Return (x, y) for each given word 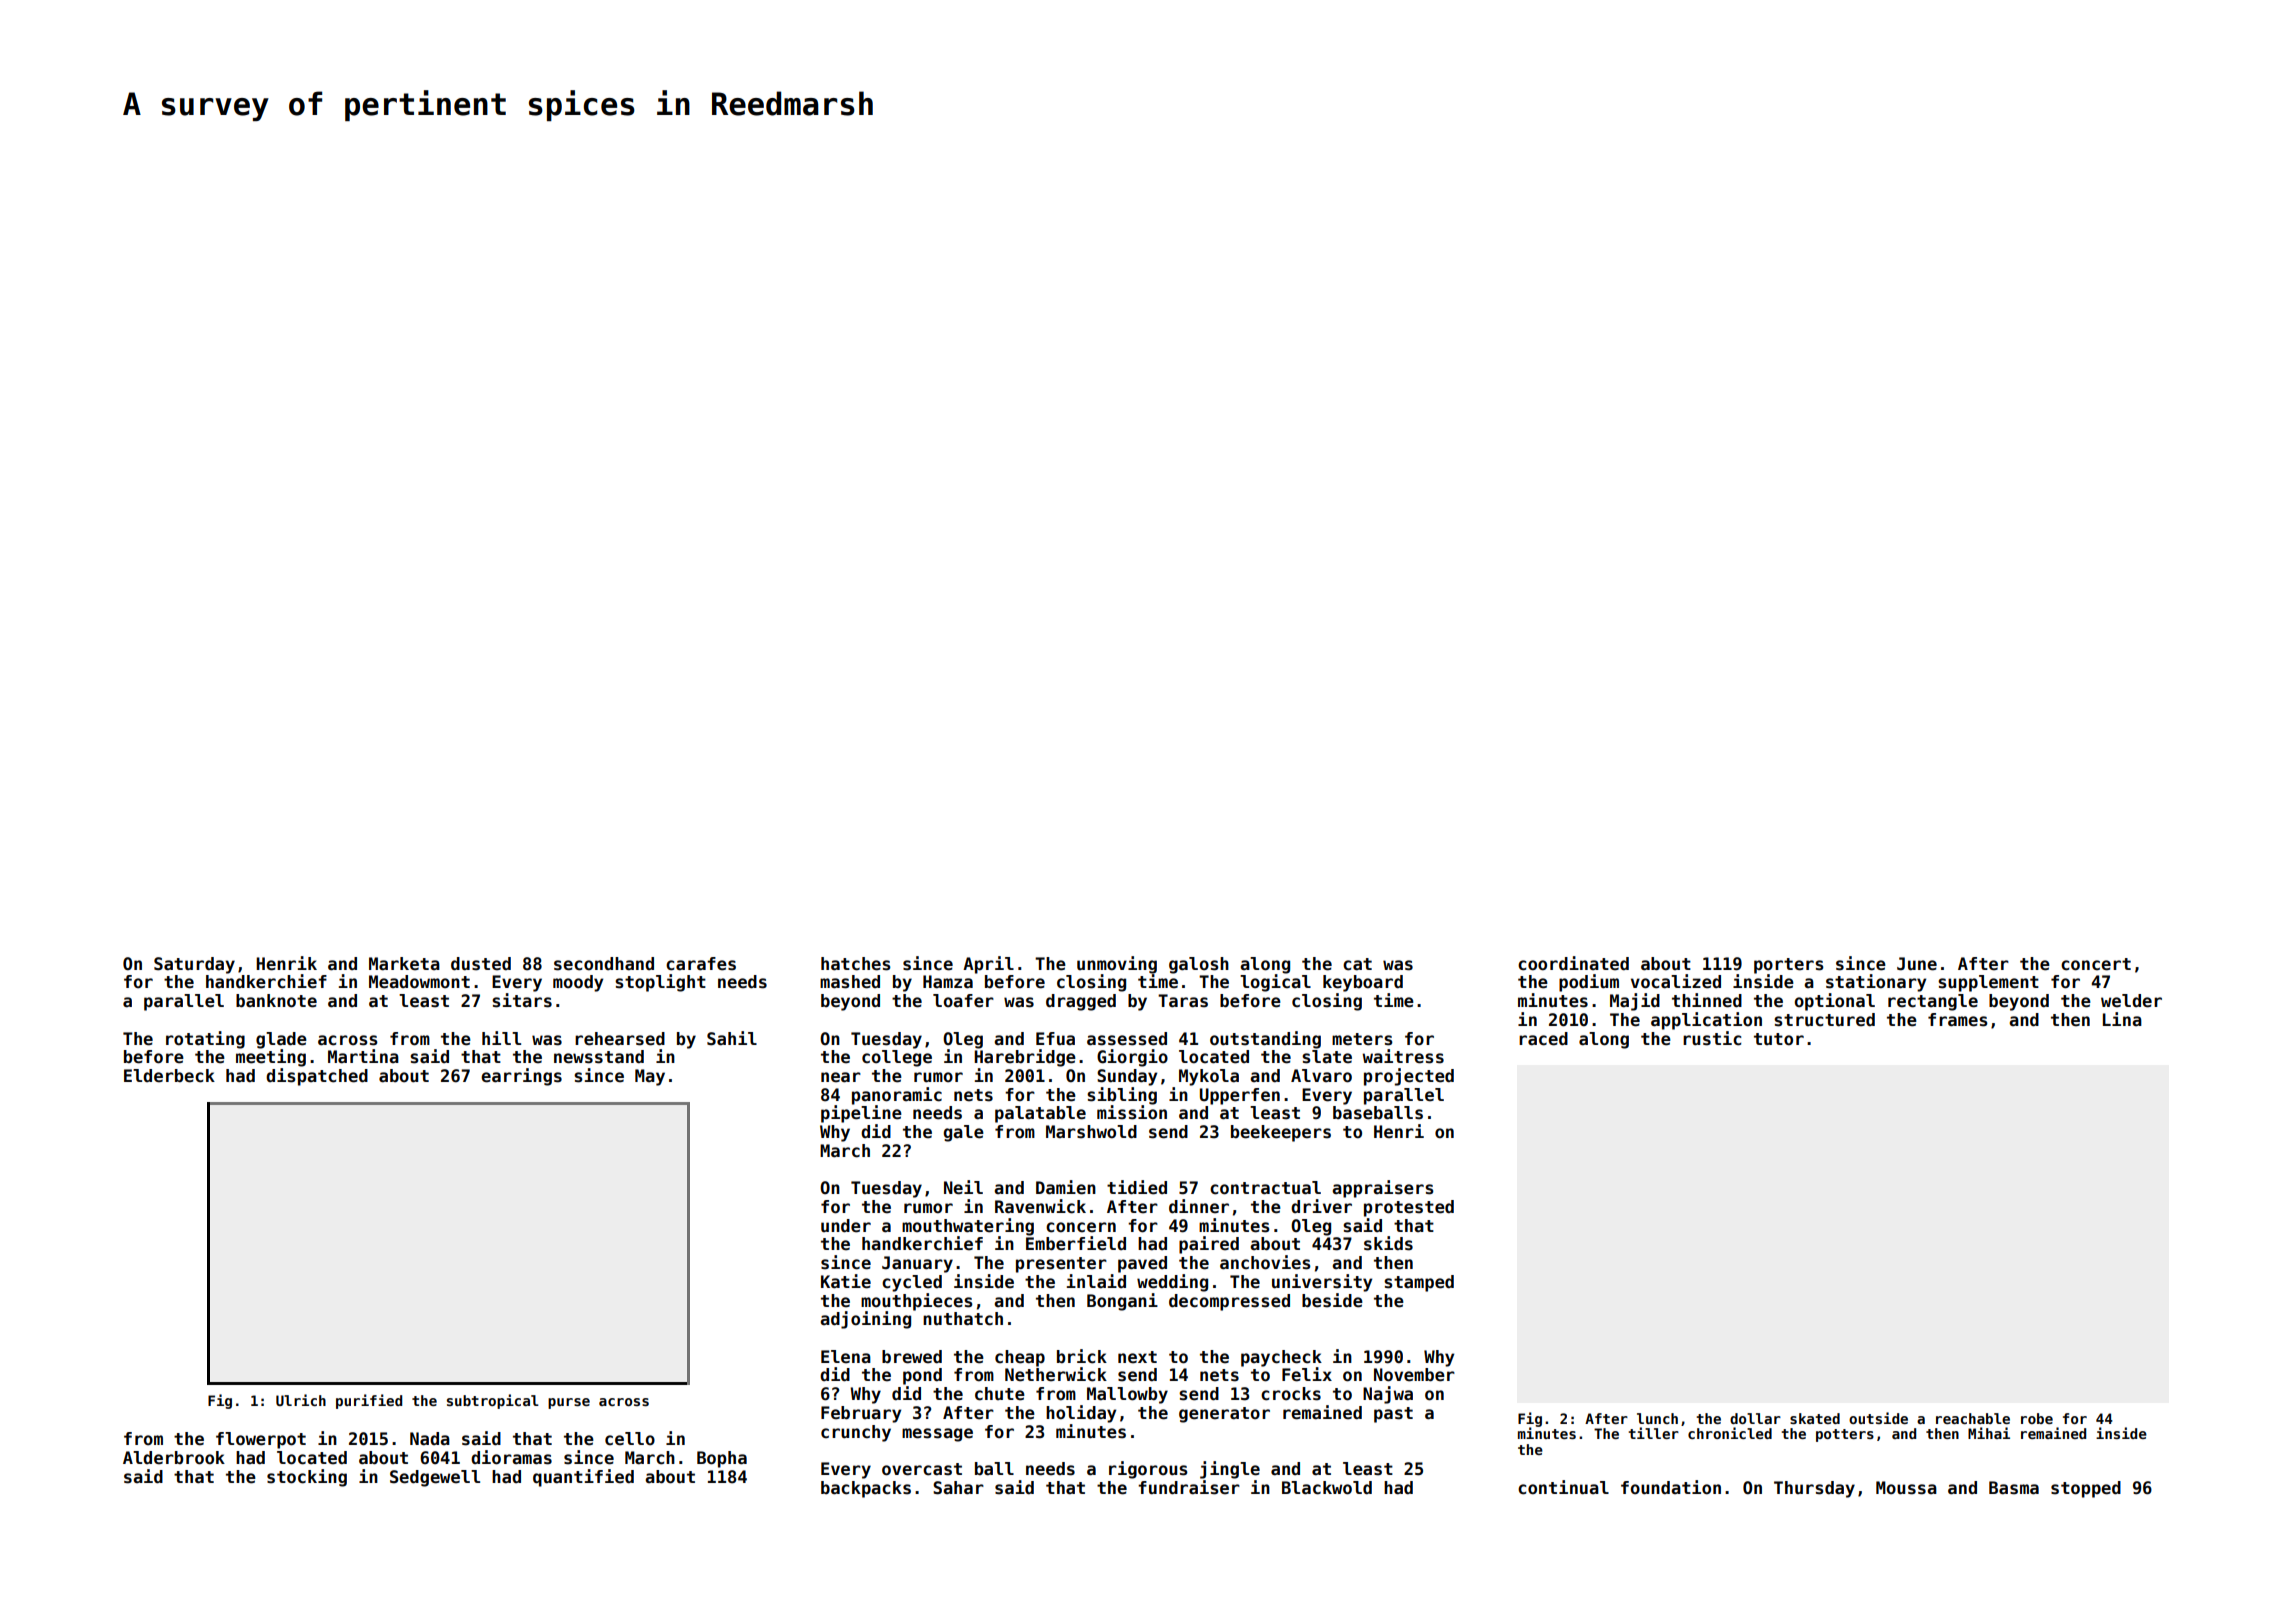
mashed (850, 982)
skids (1388, 1243)
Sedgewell (435, 1478)
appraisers (1383, 1189)
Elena (846, 1357)
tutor (1779, 1039)
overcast (922, 1469)
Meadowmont (419, 982)
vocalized (1676, 981)
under (846, 1226)
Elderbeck (169, 1076)
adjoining (865, 1320)
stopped (2086, 1489)
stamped (1419, 1283)
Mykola (1209, 1077)
